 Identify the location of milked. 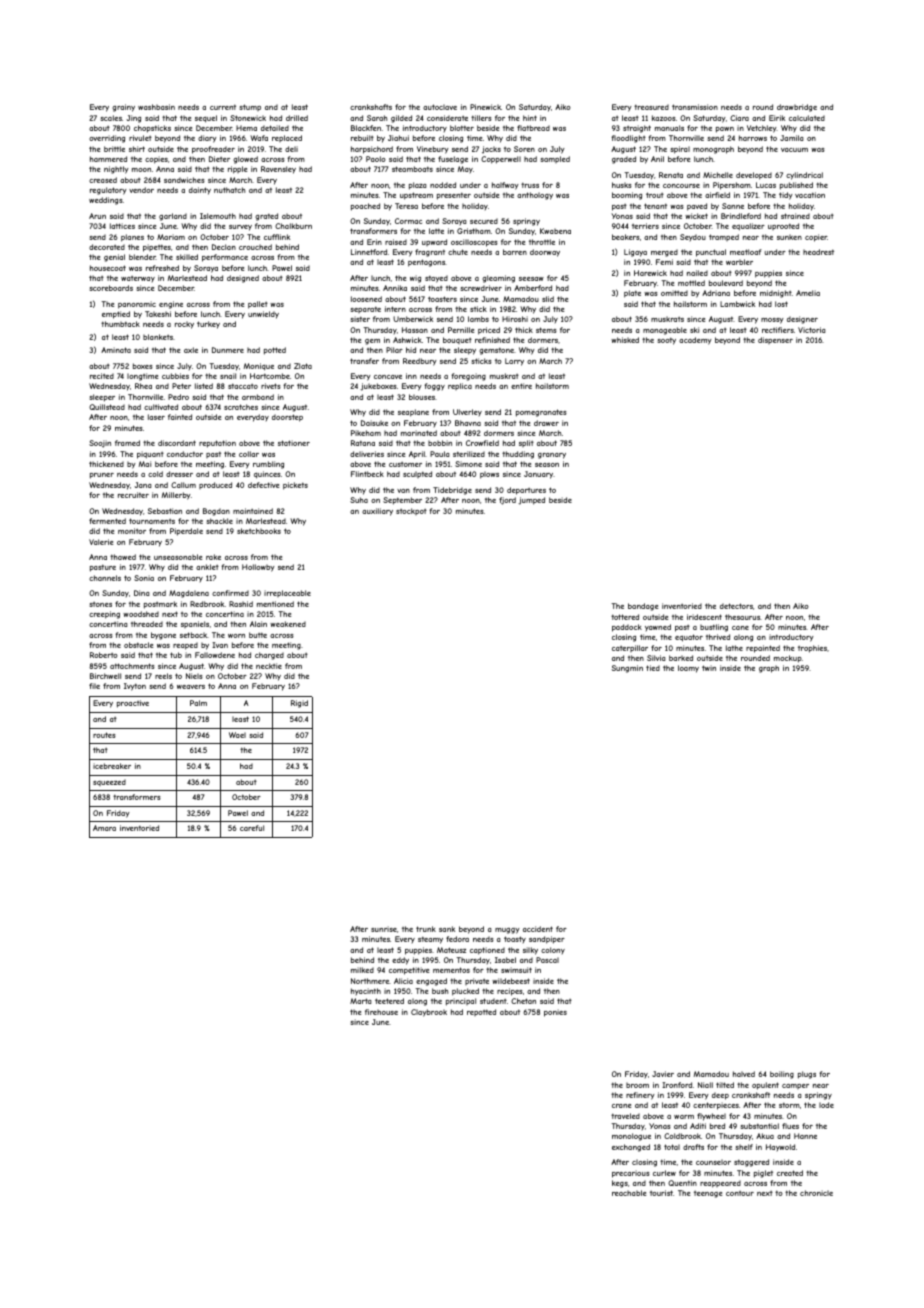
(362, 970).
